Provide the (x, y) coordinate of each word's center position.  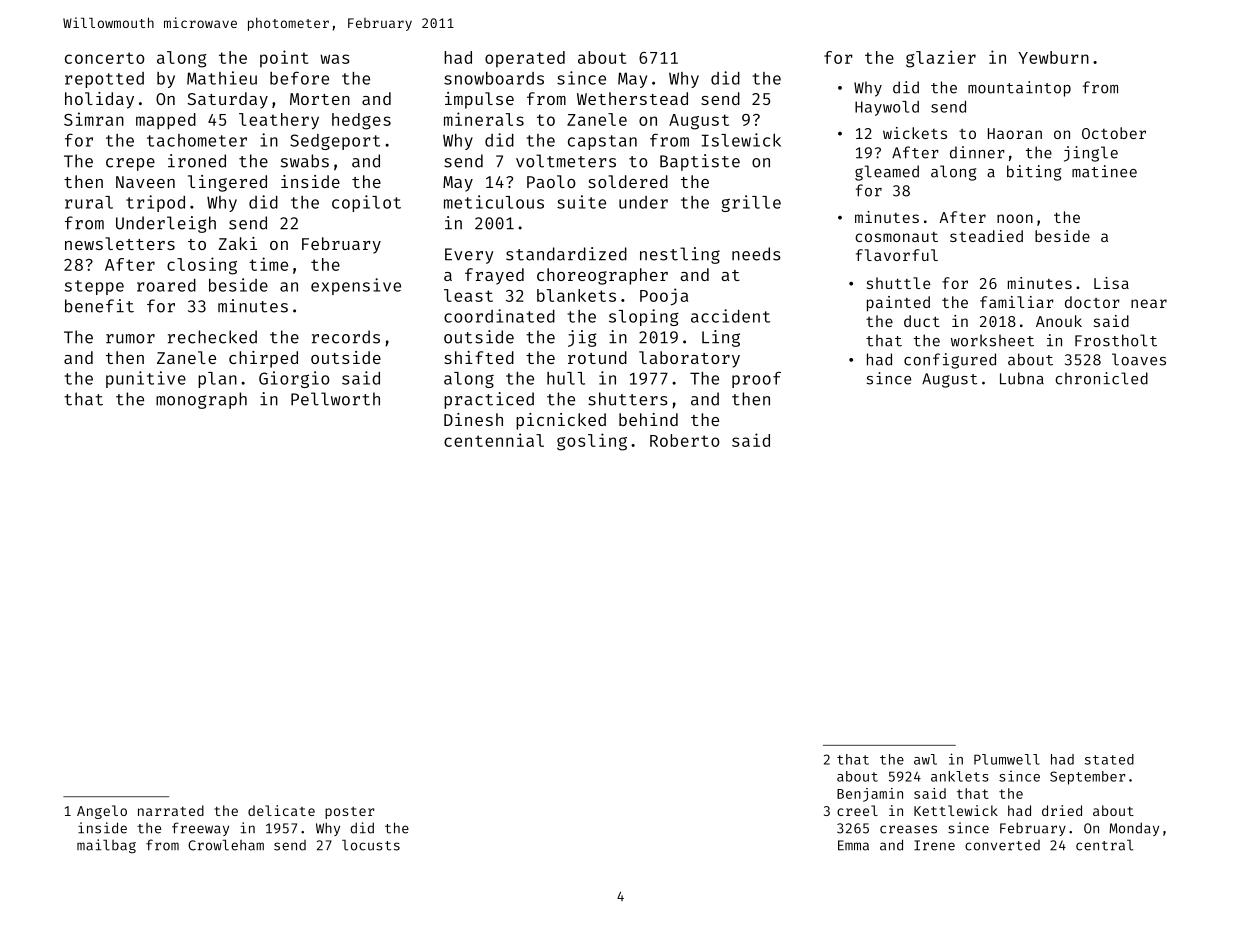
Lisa (1111, 283)
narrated (171, 810)
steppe (94, 287)
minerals (484, 119)
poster (349, 813)
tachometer (197, 140)
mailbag (106, 846)
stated (1109, 759)
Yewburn (1053, 57)
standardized (566, 254)
